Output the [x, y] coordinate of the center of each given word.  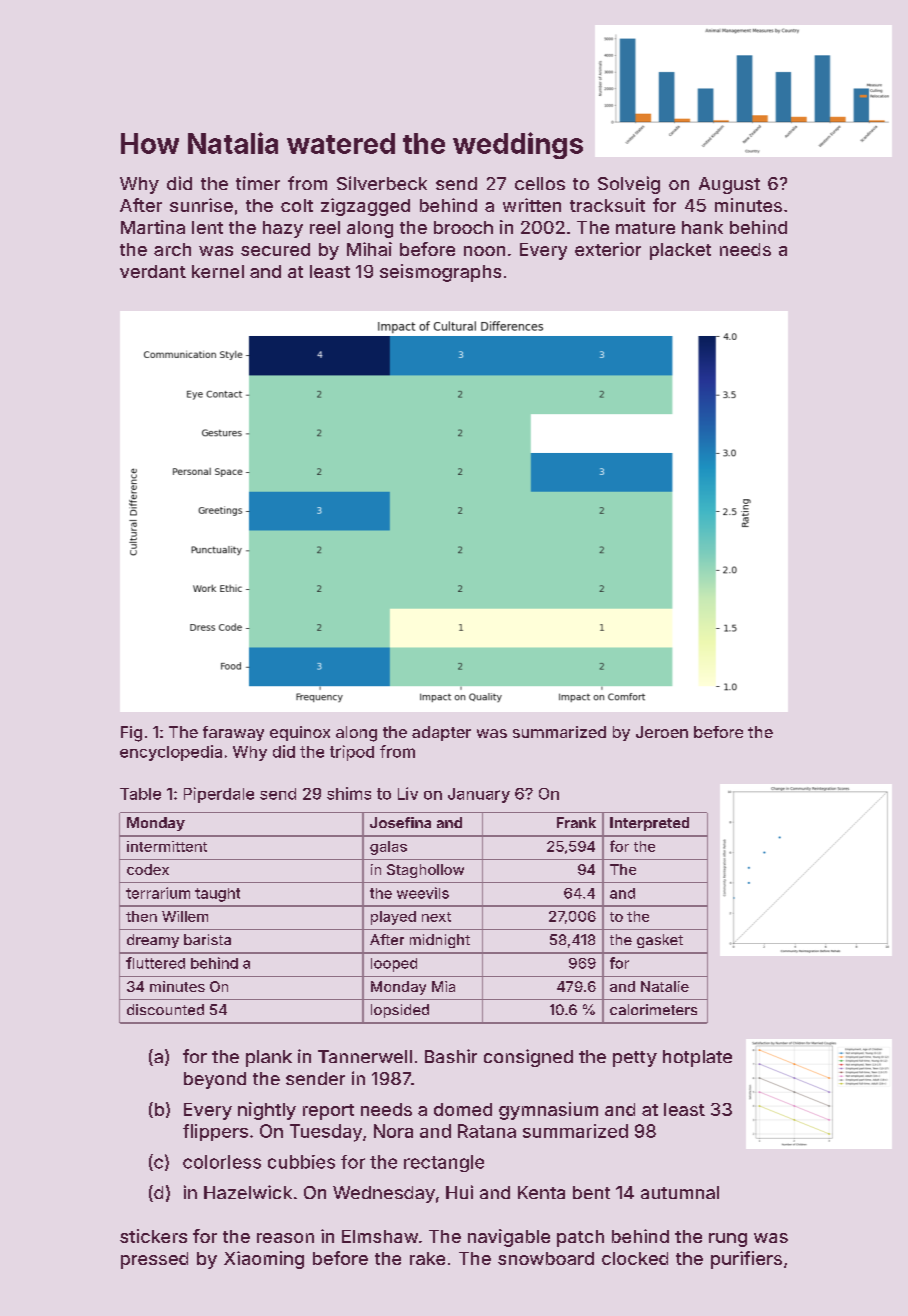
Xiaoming [264, 1260]
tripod [352, 753]
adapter [441, 733]
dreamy [153, 941]
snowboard [546, 1258]
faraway [233, 733]
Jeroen [662, 732]
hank [702, 227]
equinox [300, 733]
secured [275, 249]
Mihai [369, 249]
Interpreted [649, 824]
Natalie [665, 986]
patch [580, 1238]
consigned [528, 1058]
